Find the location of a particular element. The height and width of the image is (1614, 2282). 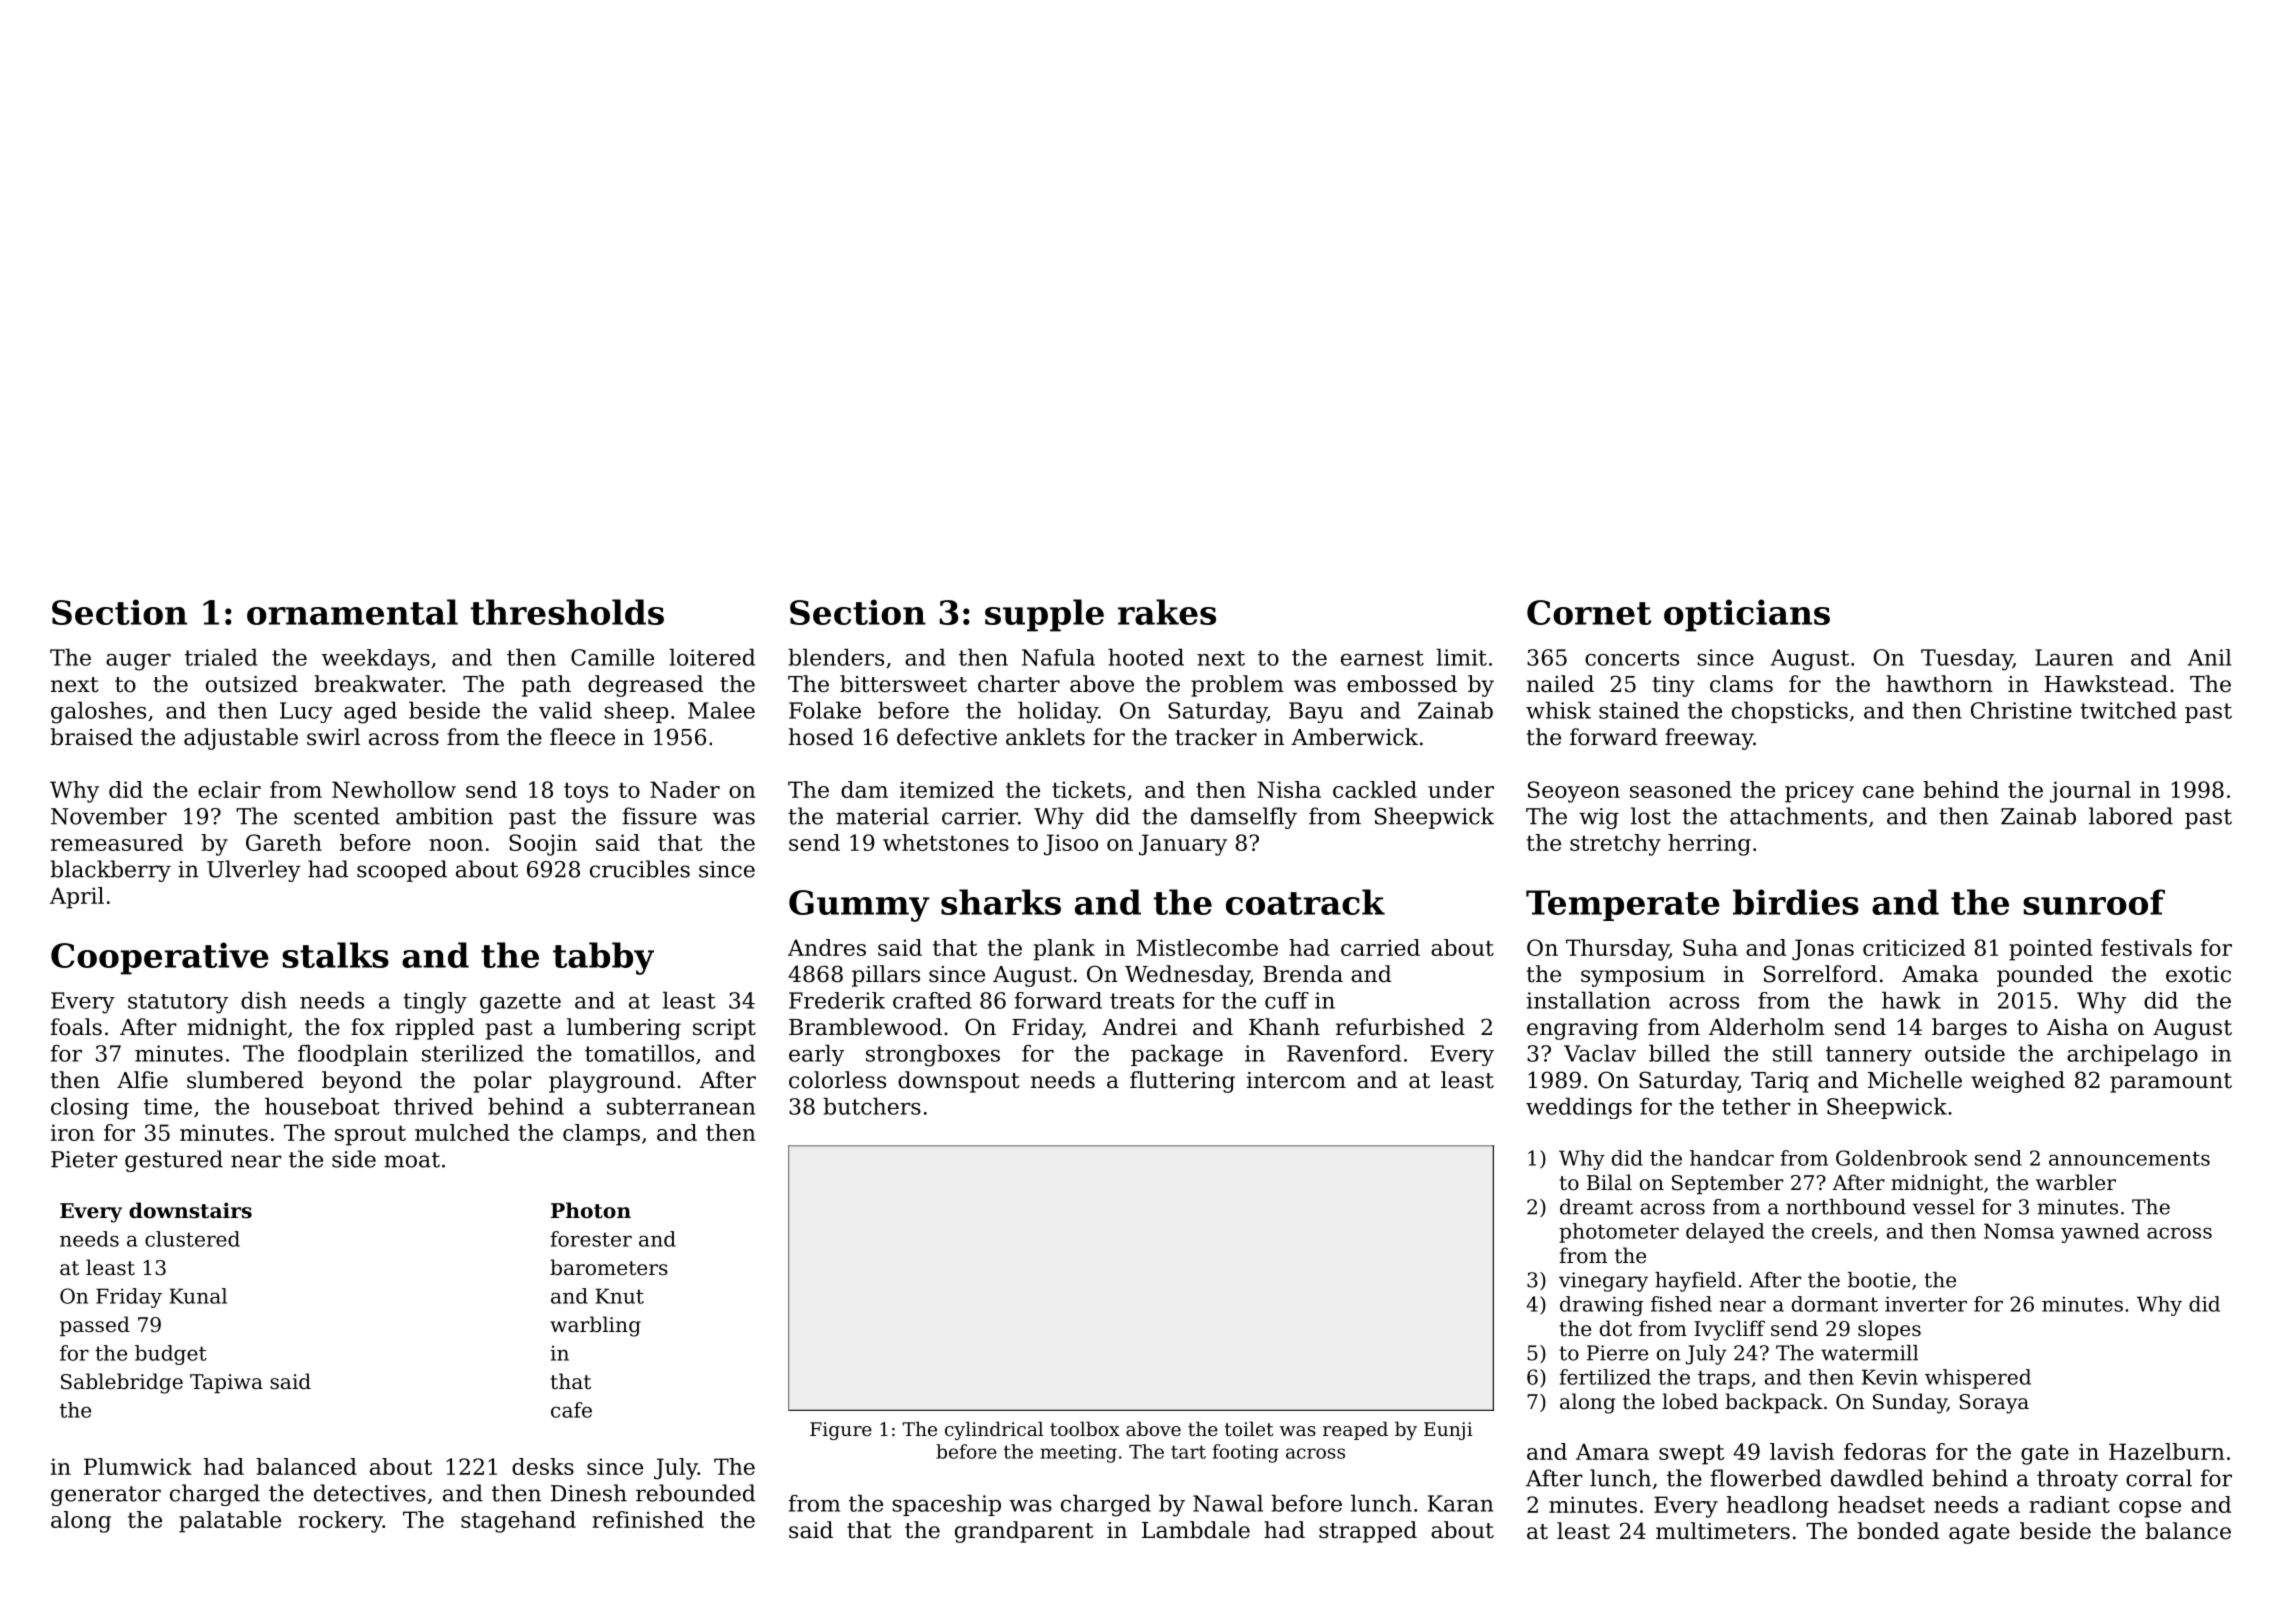

weekdays is located at coordinates (376, 660).
